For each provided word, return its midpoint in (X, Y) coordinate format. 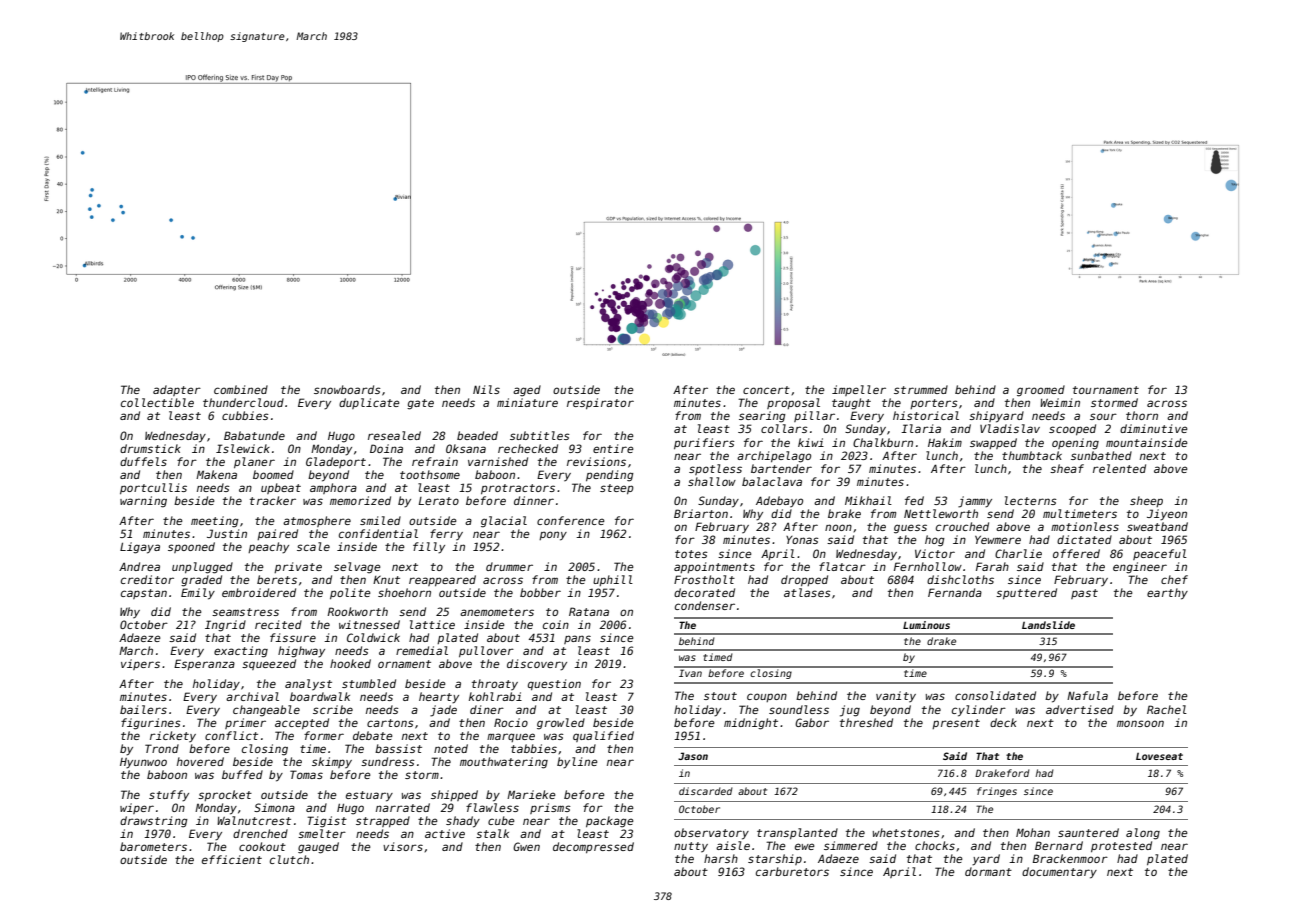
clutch (289, 859)
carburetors (792, 871)
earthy (1167, 594)
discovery (537, 665)
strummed (921, 389)
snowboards (347, 389)
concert (766, 390)
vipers (140, 664)
